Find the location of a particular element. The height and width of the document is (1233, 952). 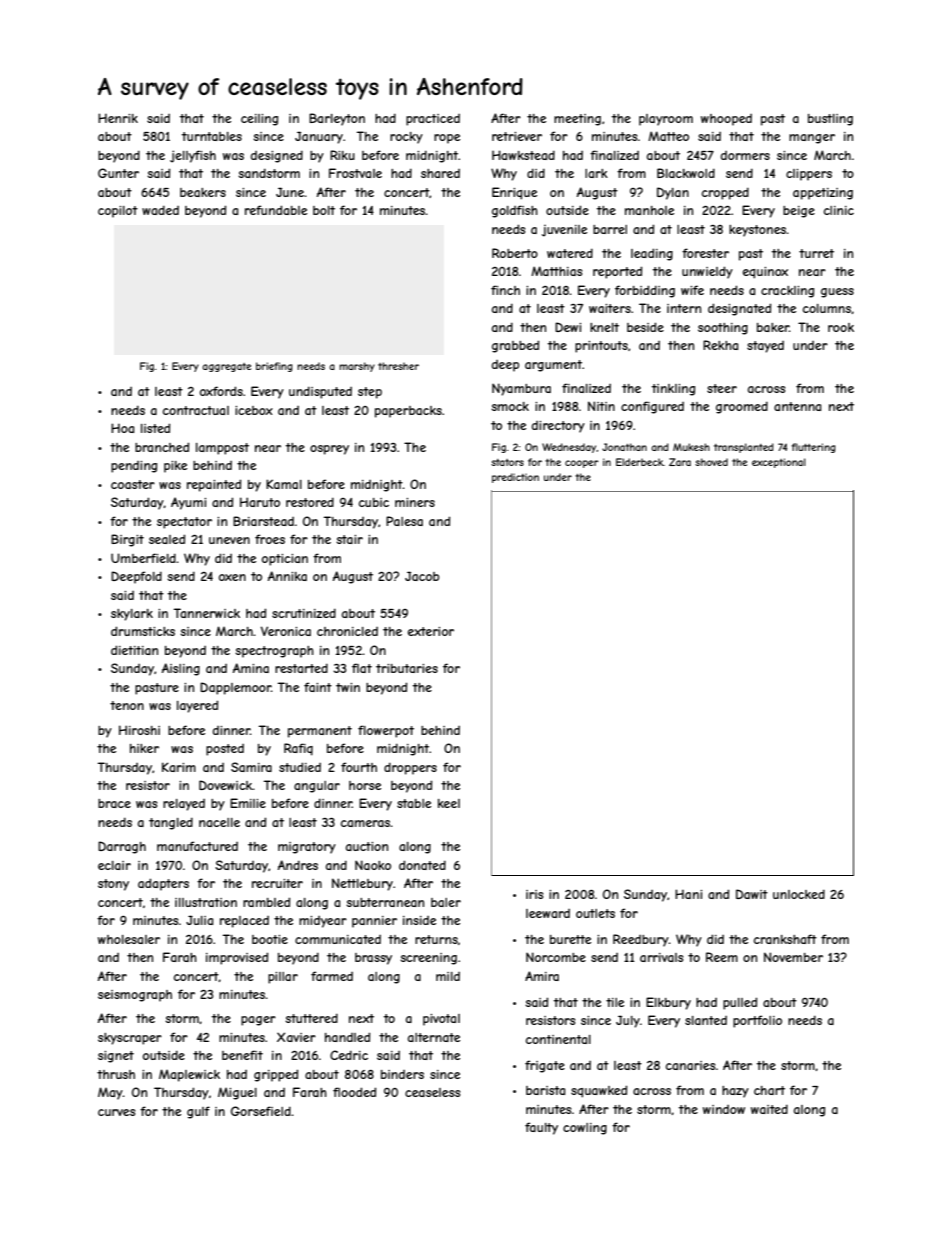

paperbacks is located at coordinates (408, 412).
